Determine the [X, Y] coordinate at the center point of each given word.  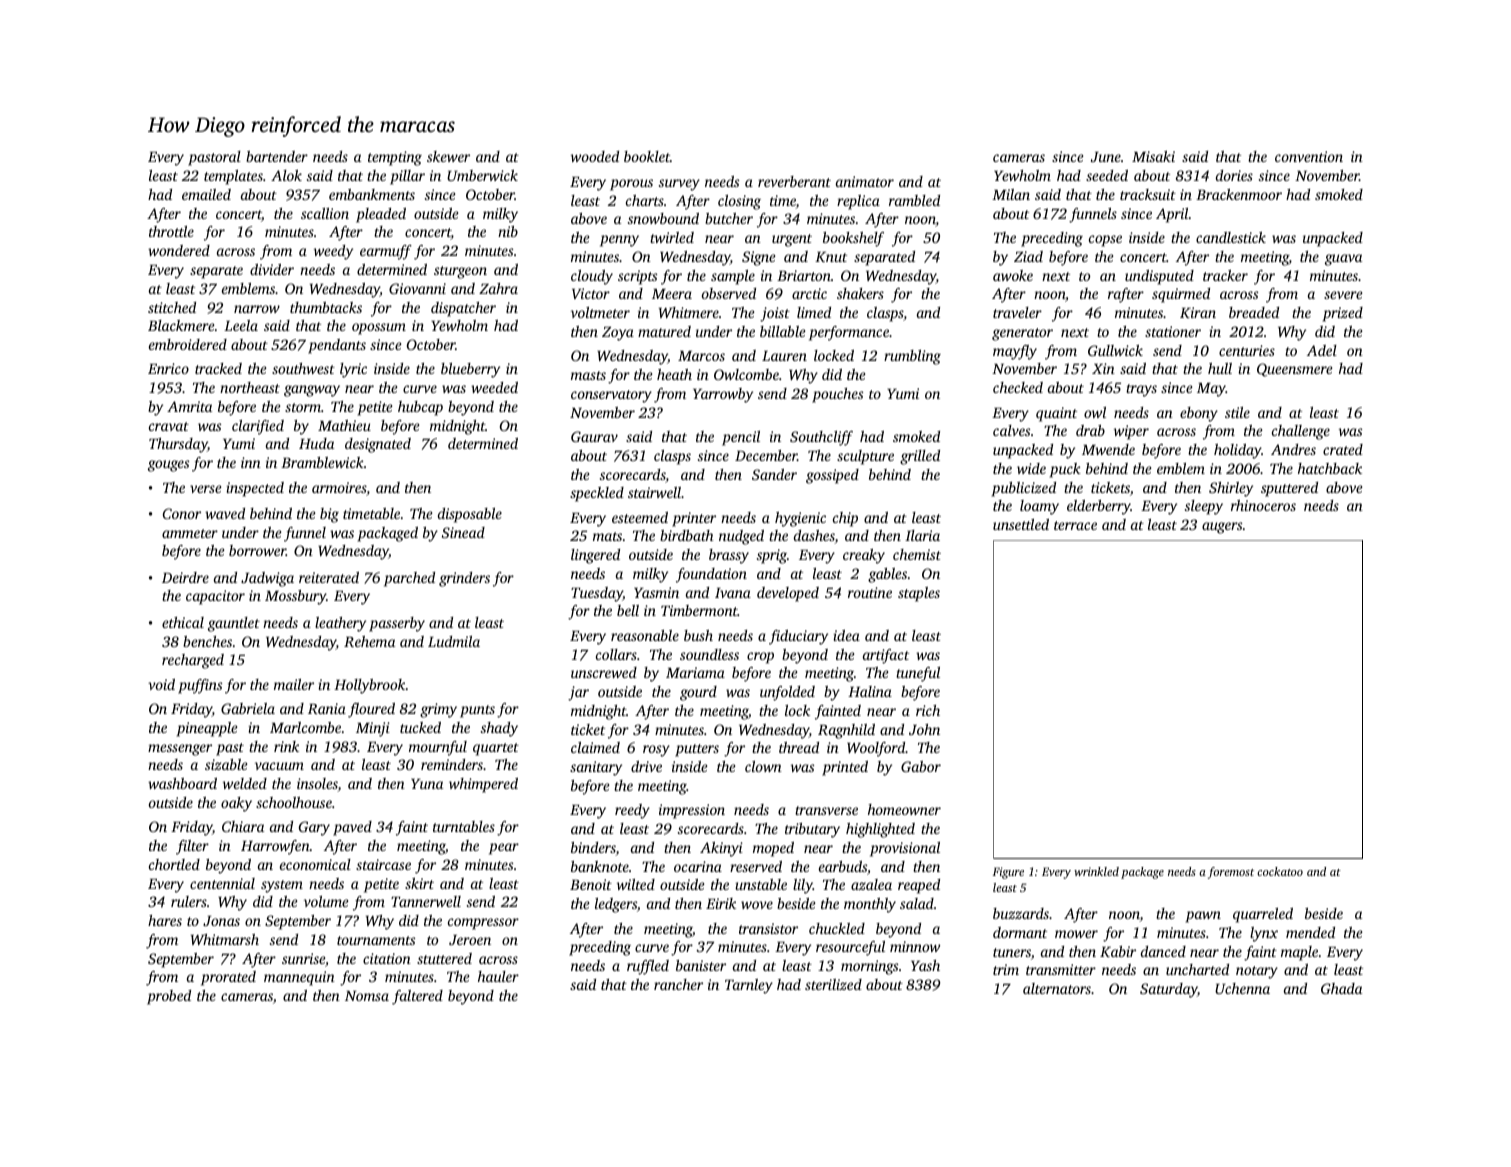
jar [578, 693]
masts [588, 375]
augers [1222, 528]
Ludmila [454, 641]
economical [315, 864]
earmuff [386, 252]
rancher [678, 984]
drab [1090, 430]
